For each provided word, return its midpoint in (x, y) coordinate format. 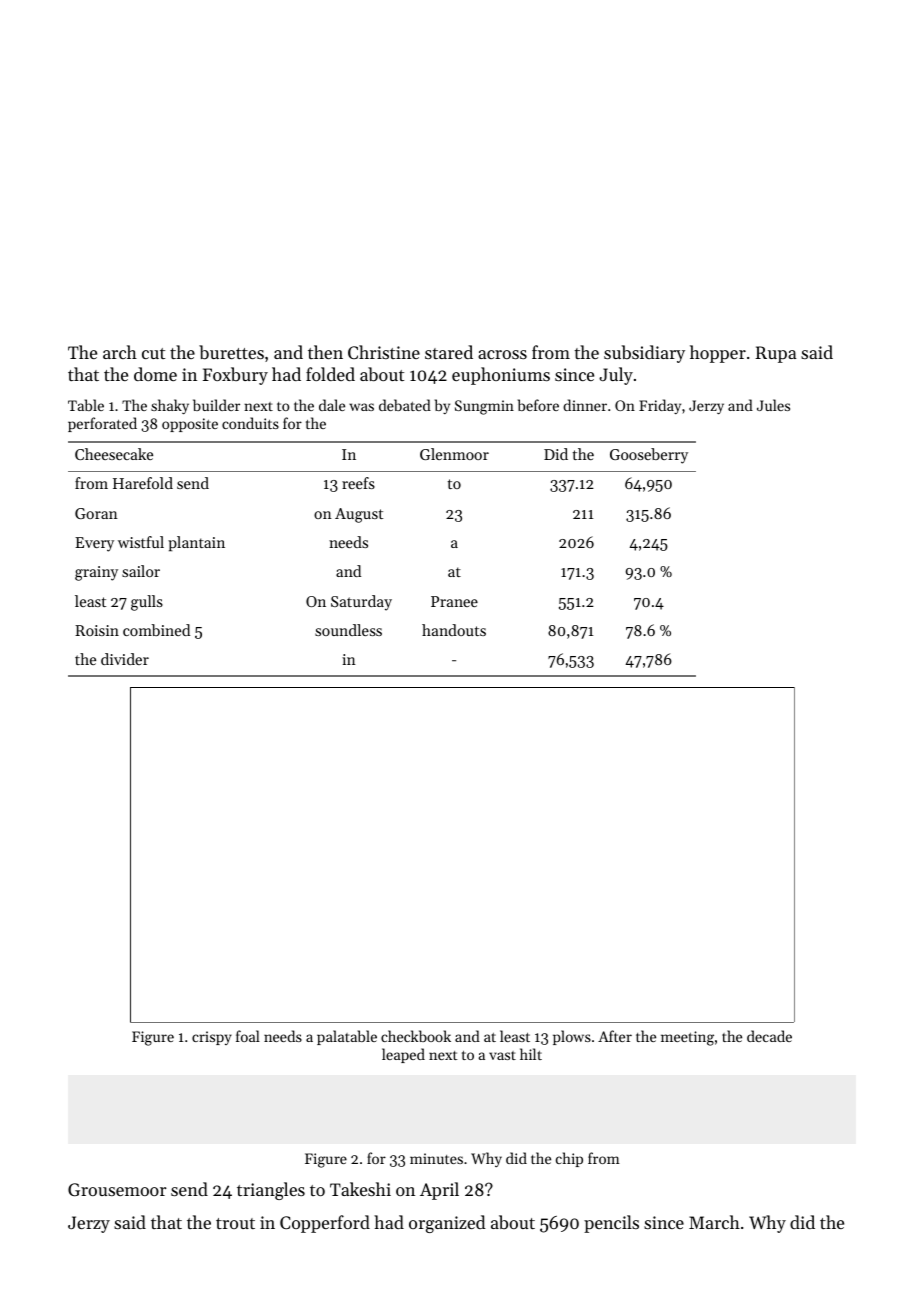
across (502, 354)
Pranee (454, 601)
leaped (403, 1055)
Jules (773, 405)
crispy (212, 1038)
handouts (454, 630)
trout (235, 1223)
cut (153, 353)
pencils (611, 1224)
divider (125, 659)
